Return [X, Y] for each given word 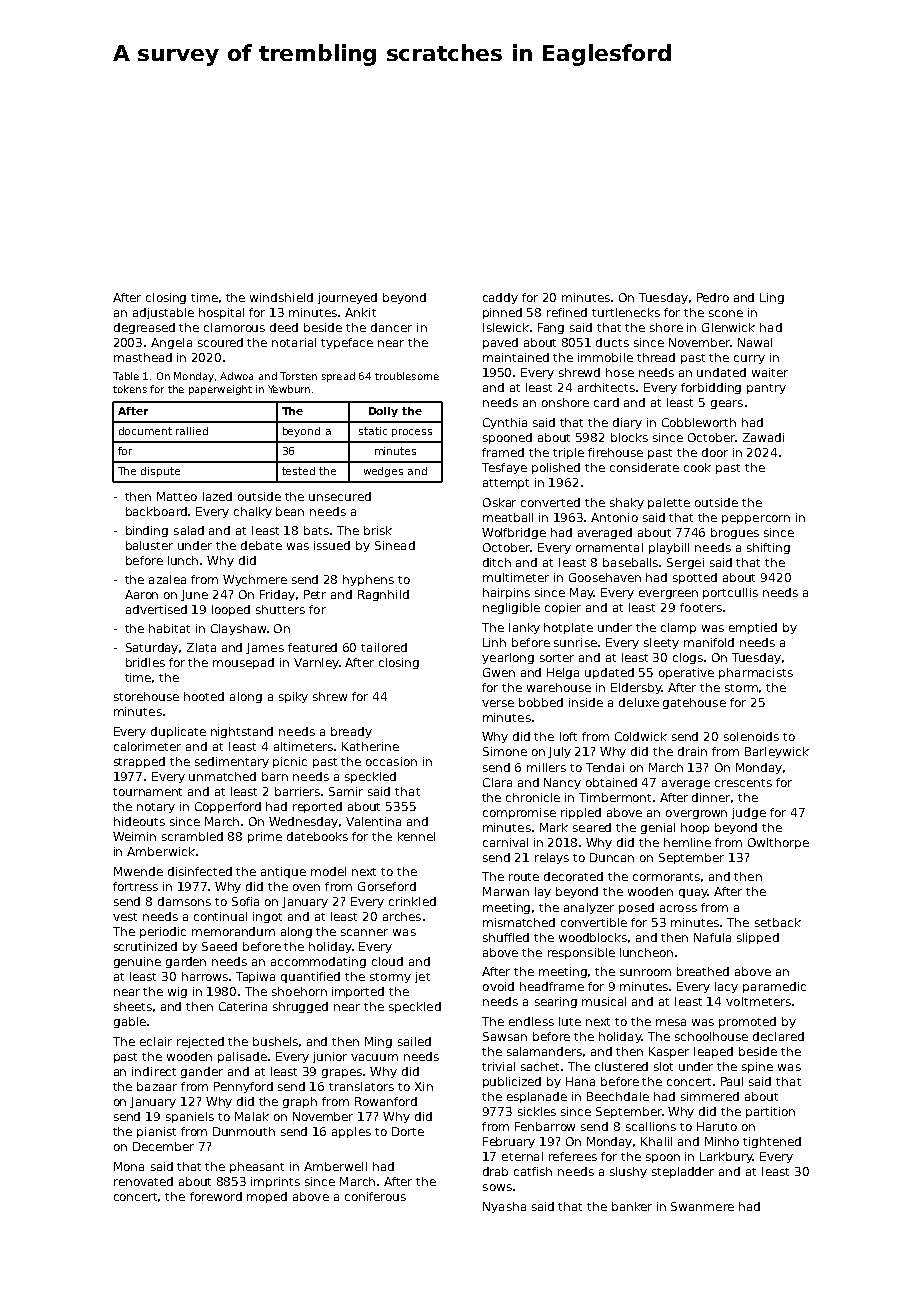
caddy [500, 298]
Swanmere [702, 1206]
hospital [221, 313]
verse [498, 703]
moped [267, 1197]
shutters [280, 609]
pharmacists [756, 673]
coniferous [375, 1196]
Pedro [713, 297]
